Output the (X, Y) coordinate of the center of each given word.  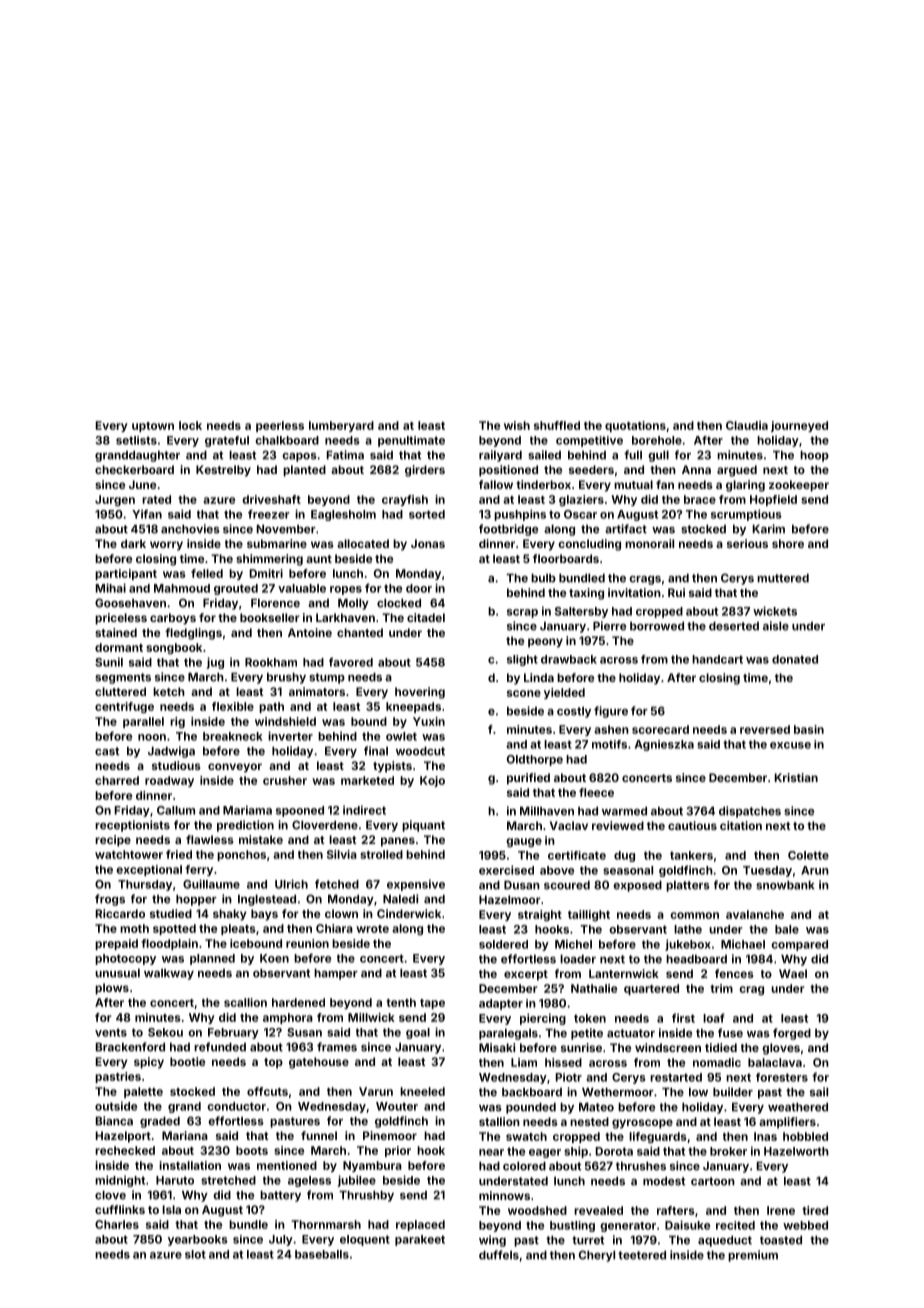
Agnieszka (664, 745)
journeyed (799, 426)
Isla (172, 1209)
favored (351, 662)
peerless (280, 426)
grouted (236, 589)
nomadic (717, 1062)
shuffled (557, 425)
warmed (624, 811)
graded (160, 1122)
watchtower (129, 854)
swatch (526, 1136)
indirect (364, 810)
